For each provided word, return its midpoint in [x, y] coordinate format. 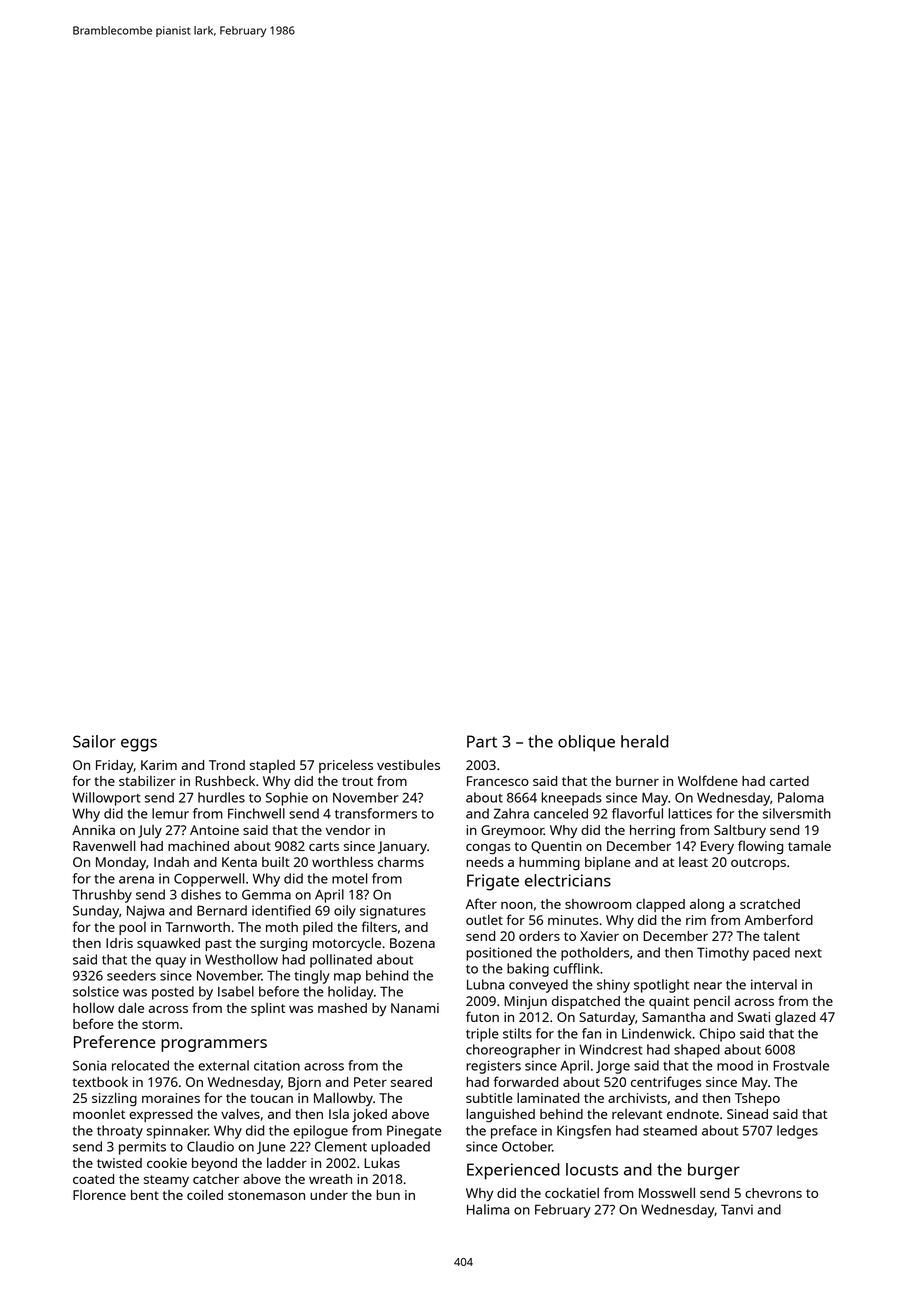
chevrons [773, 1193]
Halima [488, 1209]
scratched [770, 904]
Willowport [106, 799]
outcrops [758, 864]
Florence [99, 1195]
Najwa [145, 912]
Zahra [511, 813]
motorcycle [347, 944]
